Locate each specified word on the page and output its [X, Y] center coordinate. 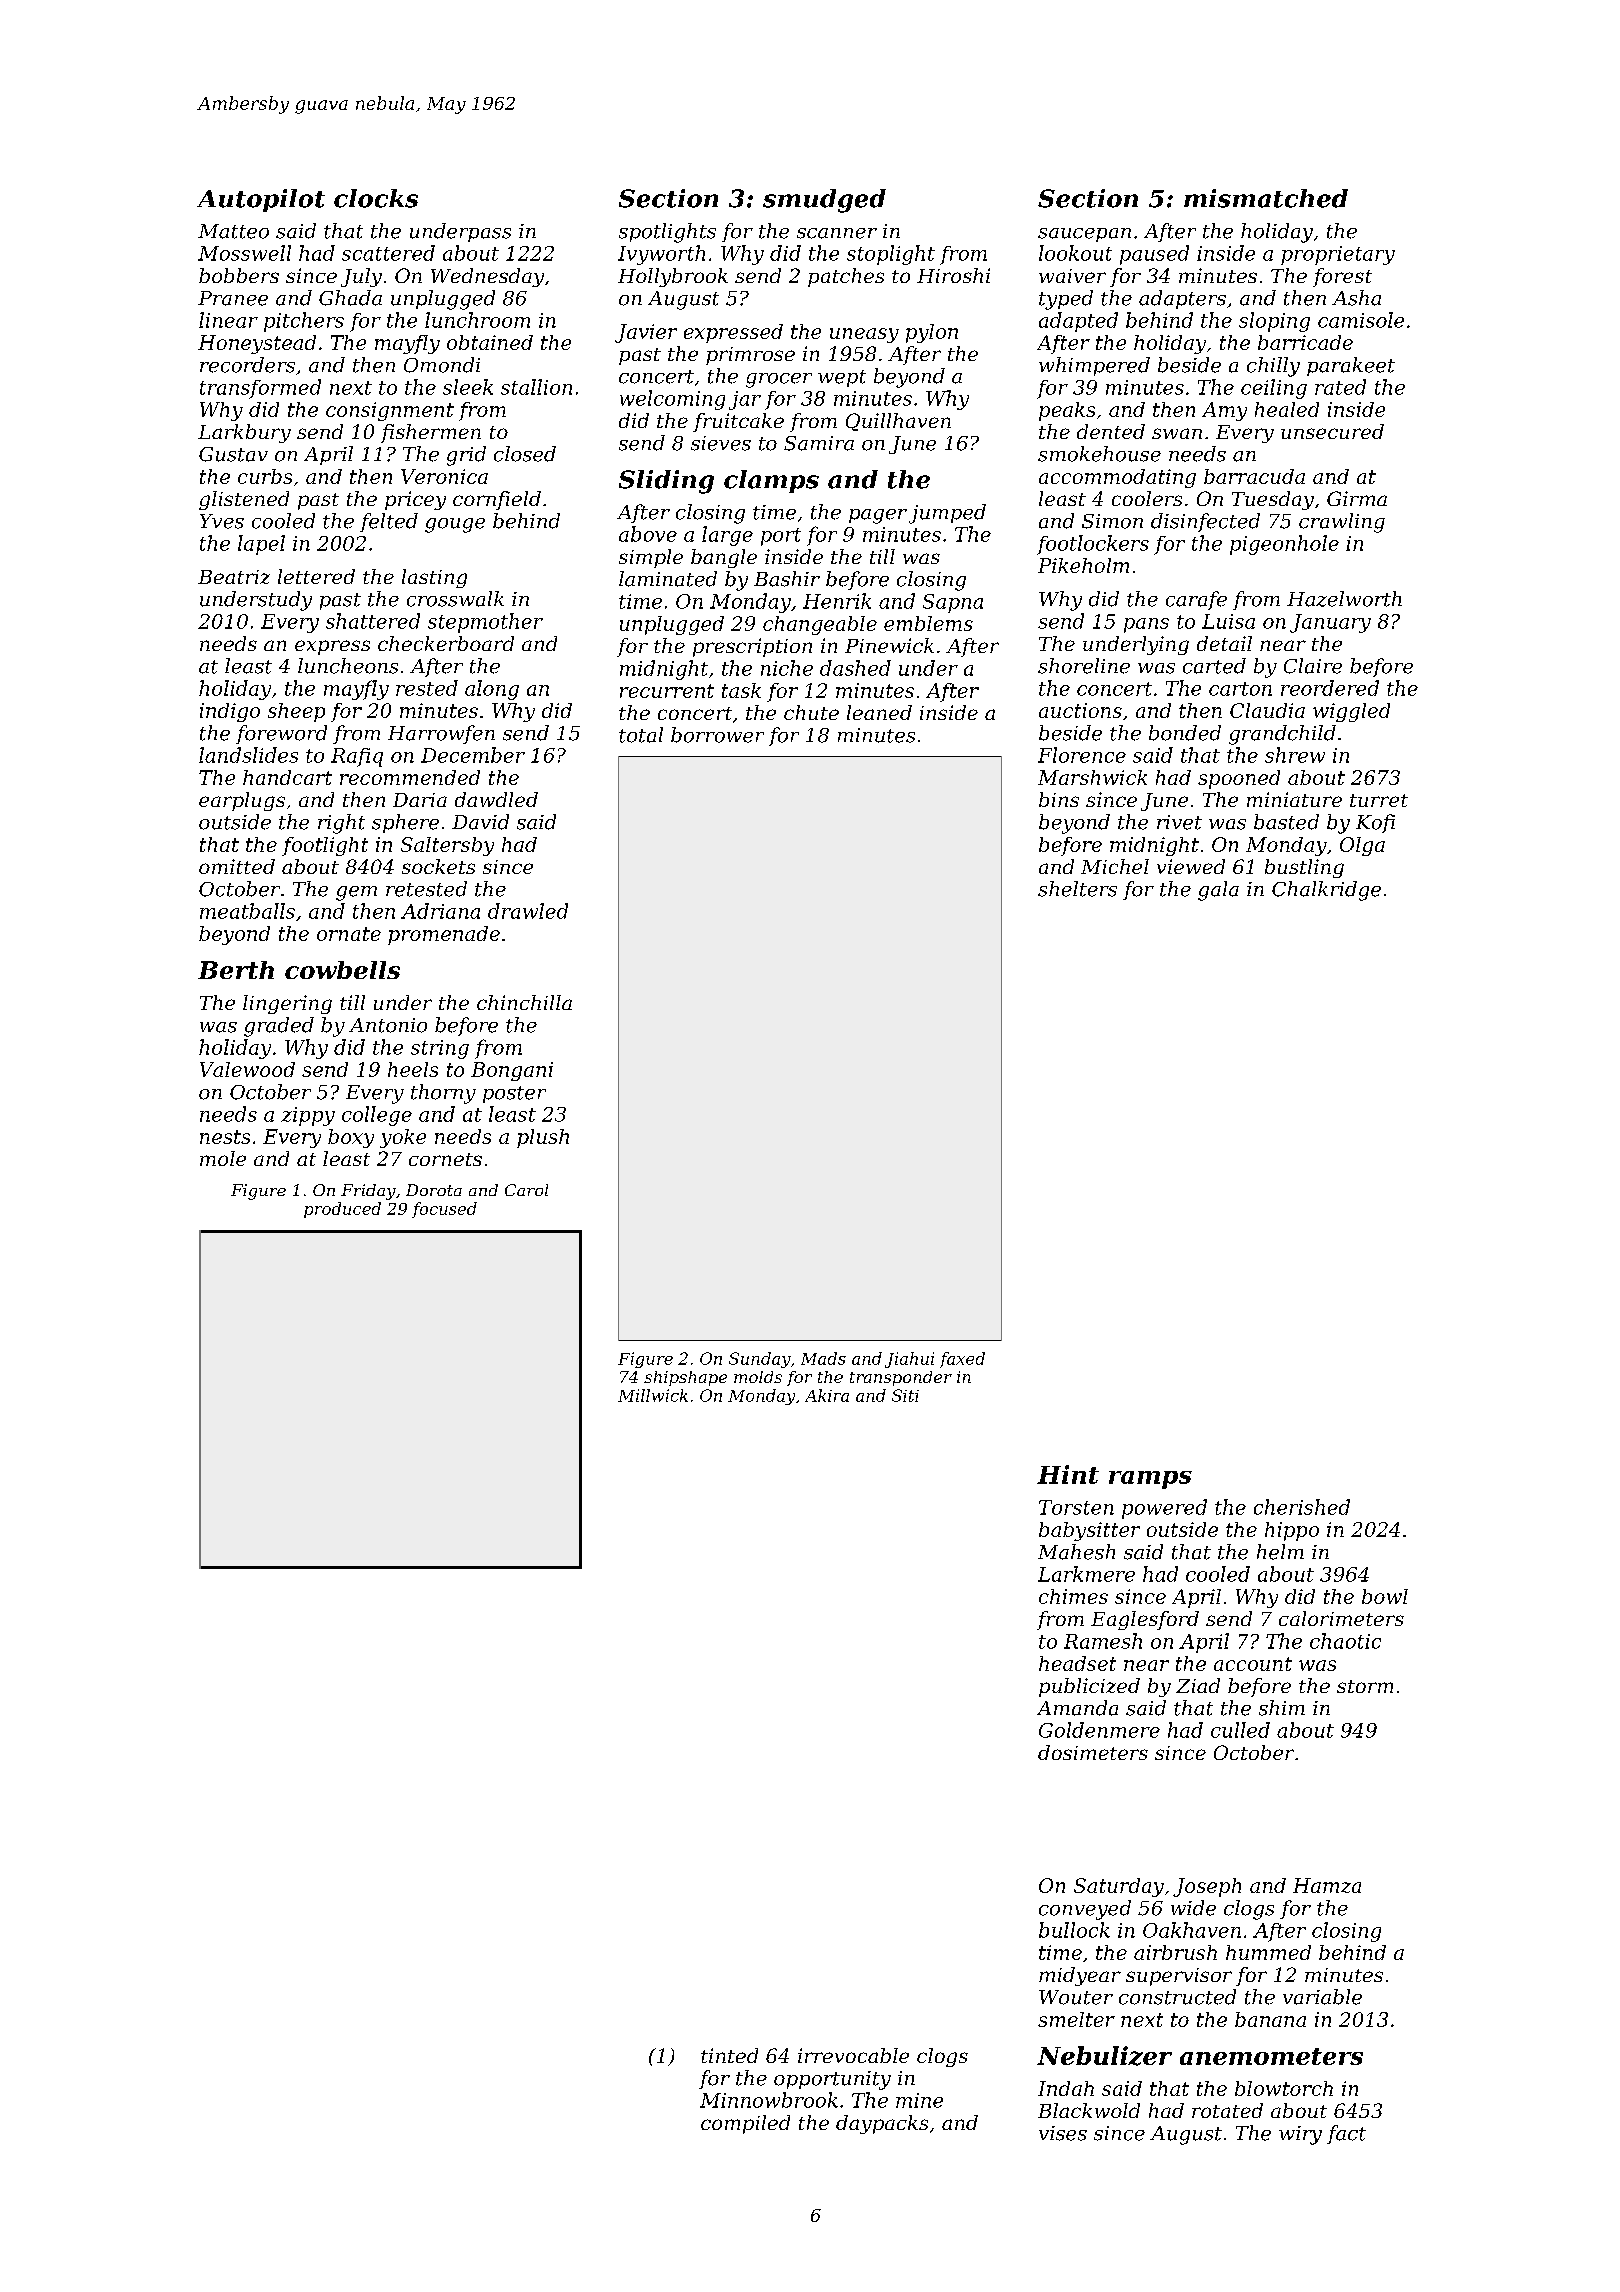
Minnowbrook [769, 2100]
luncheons [348, 666]
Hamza [1327, 1885]
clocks [376, 198]
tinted [729, 2055]
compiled [745, 2124]
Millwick [653, 1395]
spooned [1239, 779]
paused [1154, 255]
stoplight [891, 255]
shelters [1077, 889]
